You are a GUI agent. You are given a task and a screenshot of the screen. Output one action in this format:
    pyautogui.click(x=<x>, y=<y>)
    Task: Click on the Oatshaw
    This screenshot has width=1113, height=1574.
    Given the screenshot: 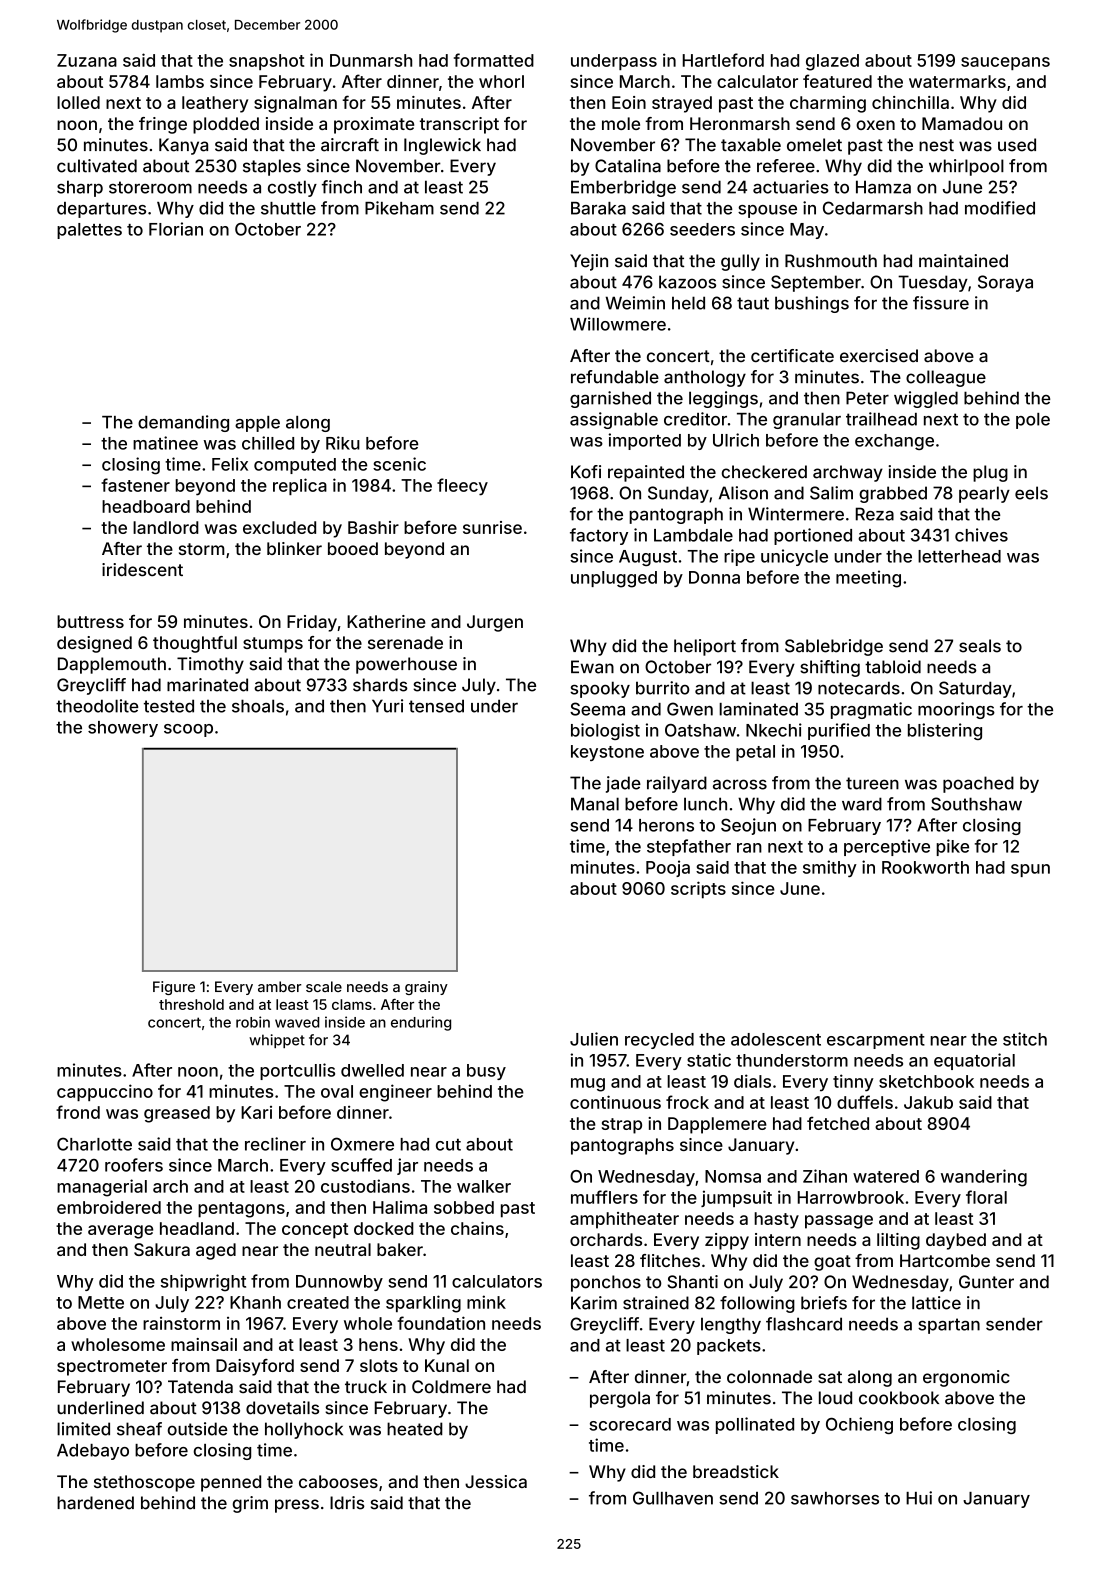 What is the action you would take?
    pyautogui.click(x=700, y=730)
